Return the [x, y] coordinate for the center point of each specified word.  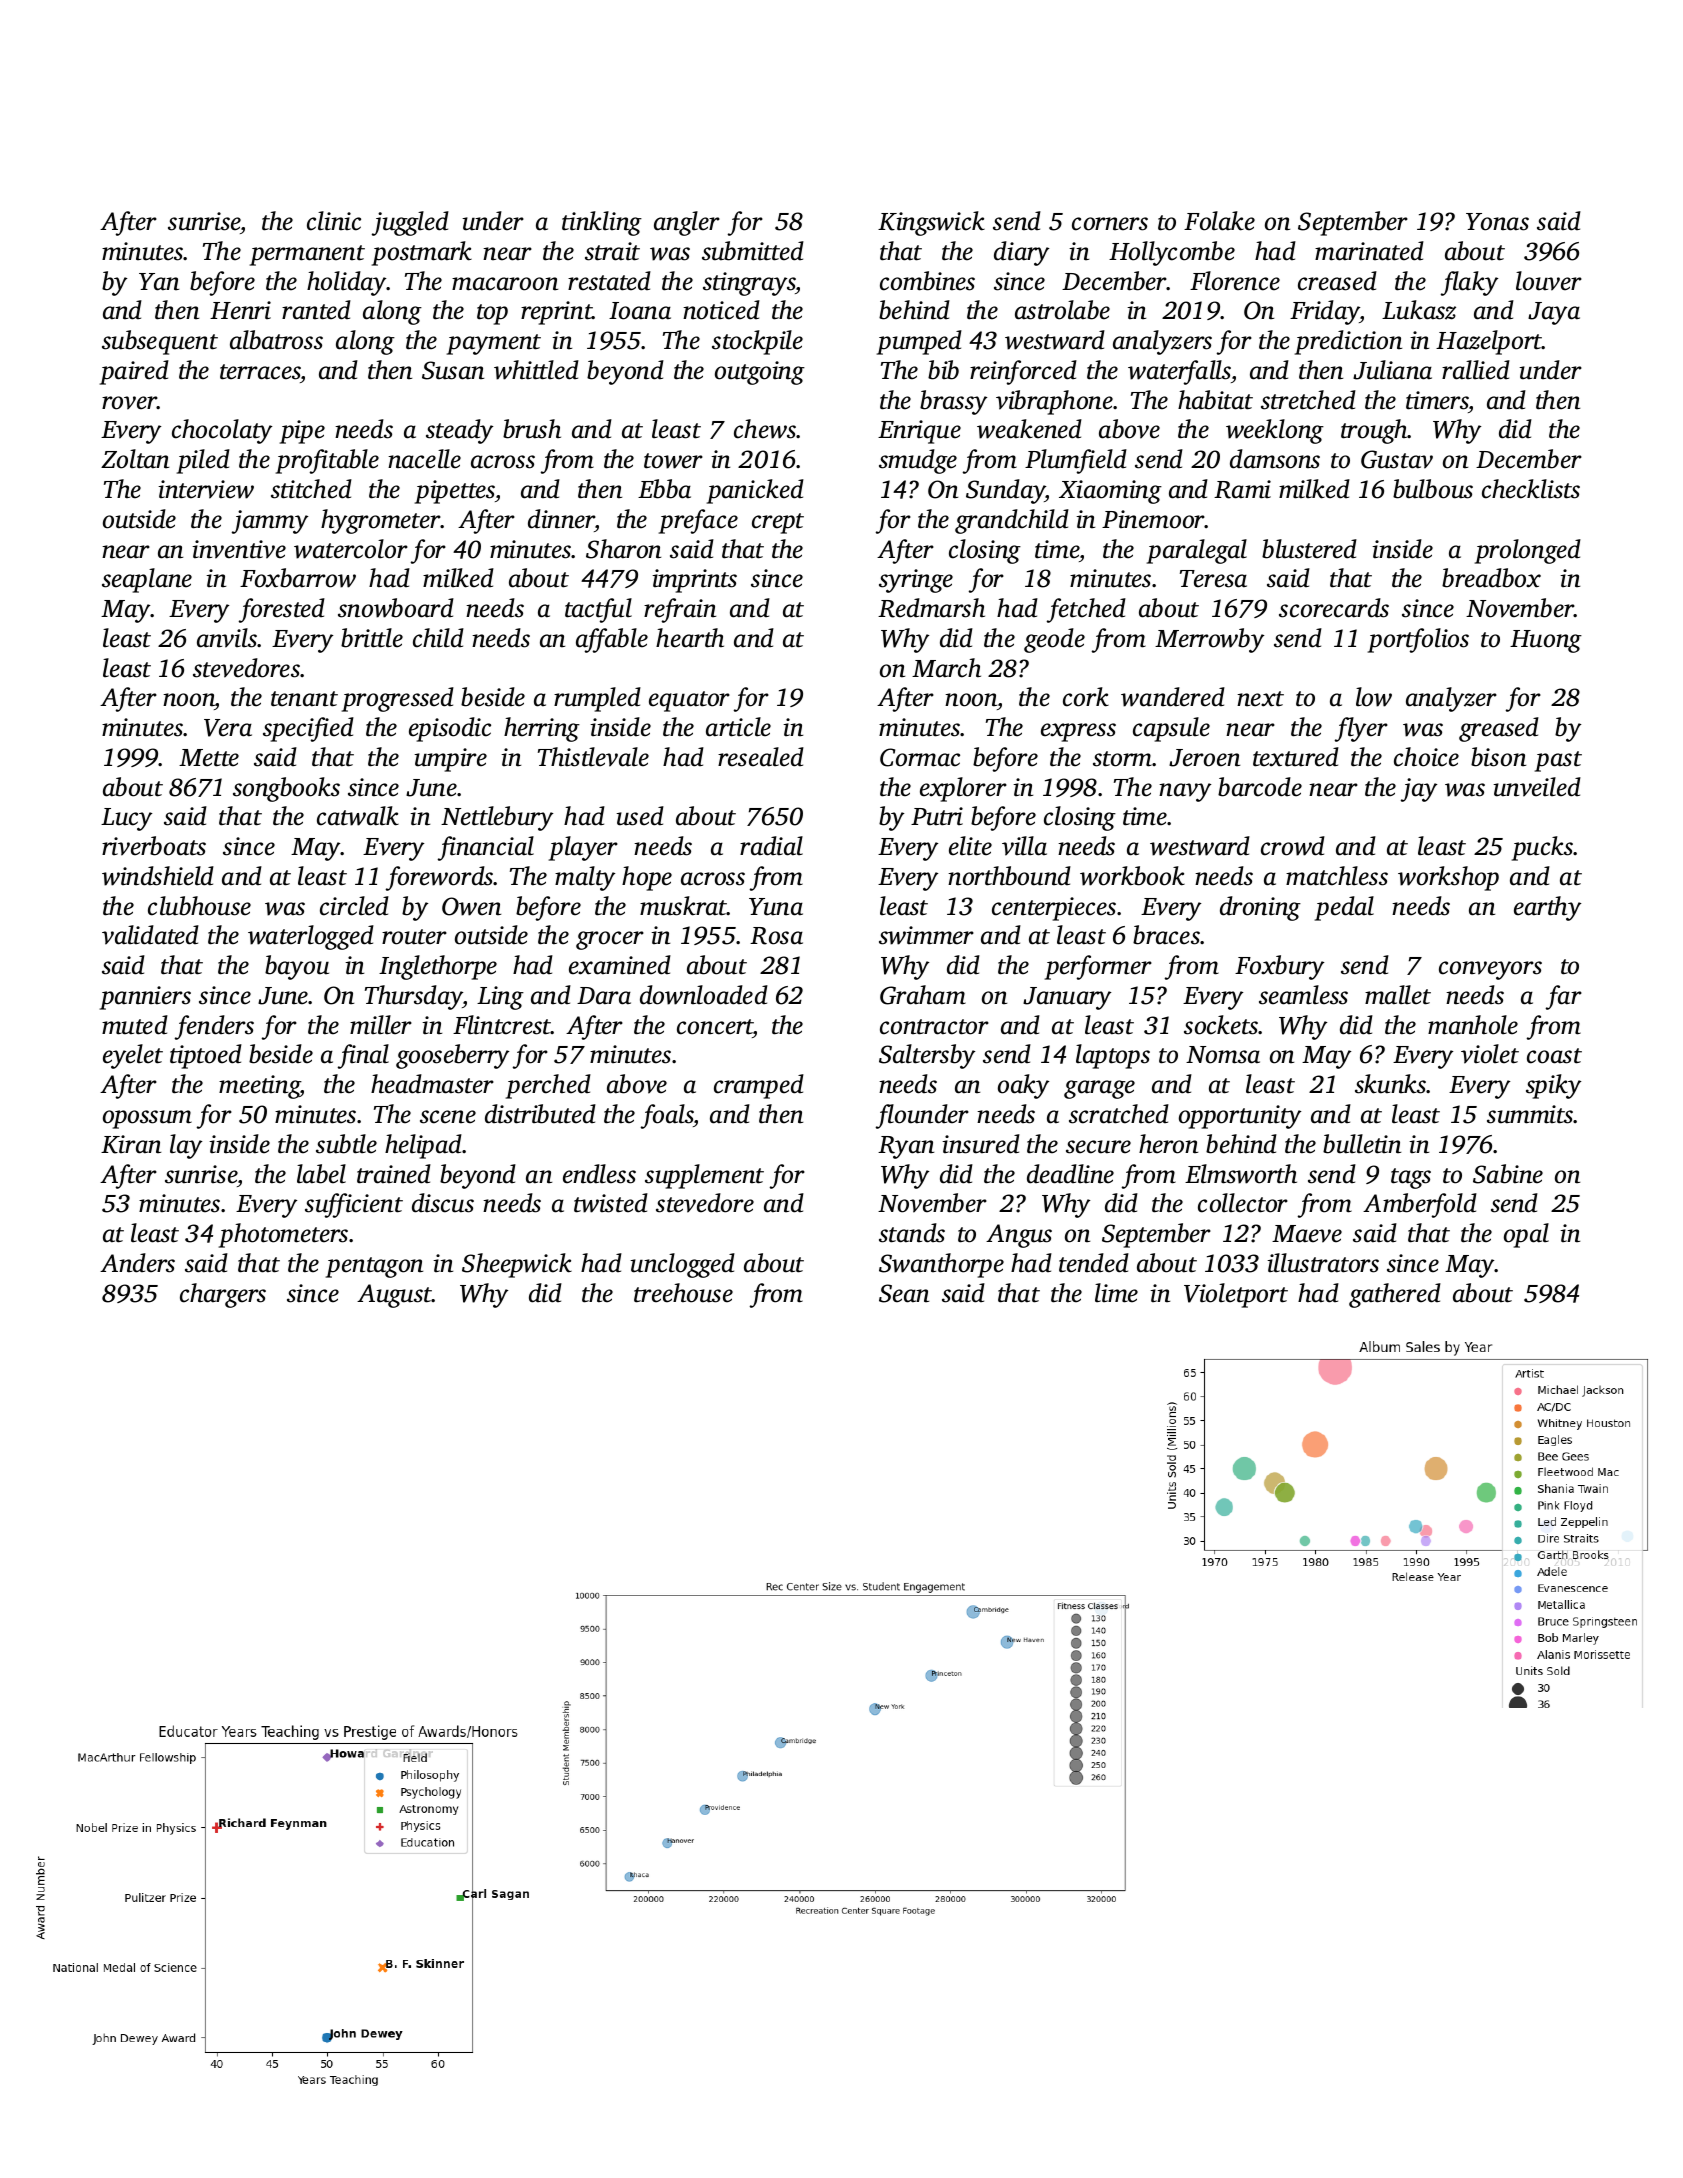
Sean [904, 1293]
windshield [158, 876]
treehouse [683, 1293]
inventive [239, 549]
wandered [1173, 697]
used [640, 816]
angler [687, 223]
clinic [334, 221]
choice [1426, 757]
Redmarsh [931, 608]
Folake [1219, 221]
